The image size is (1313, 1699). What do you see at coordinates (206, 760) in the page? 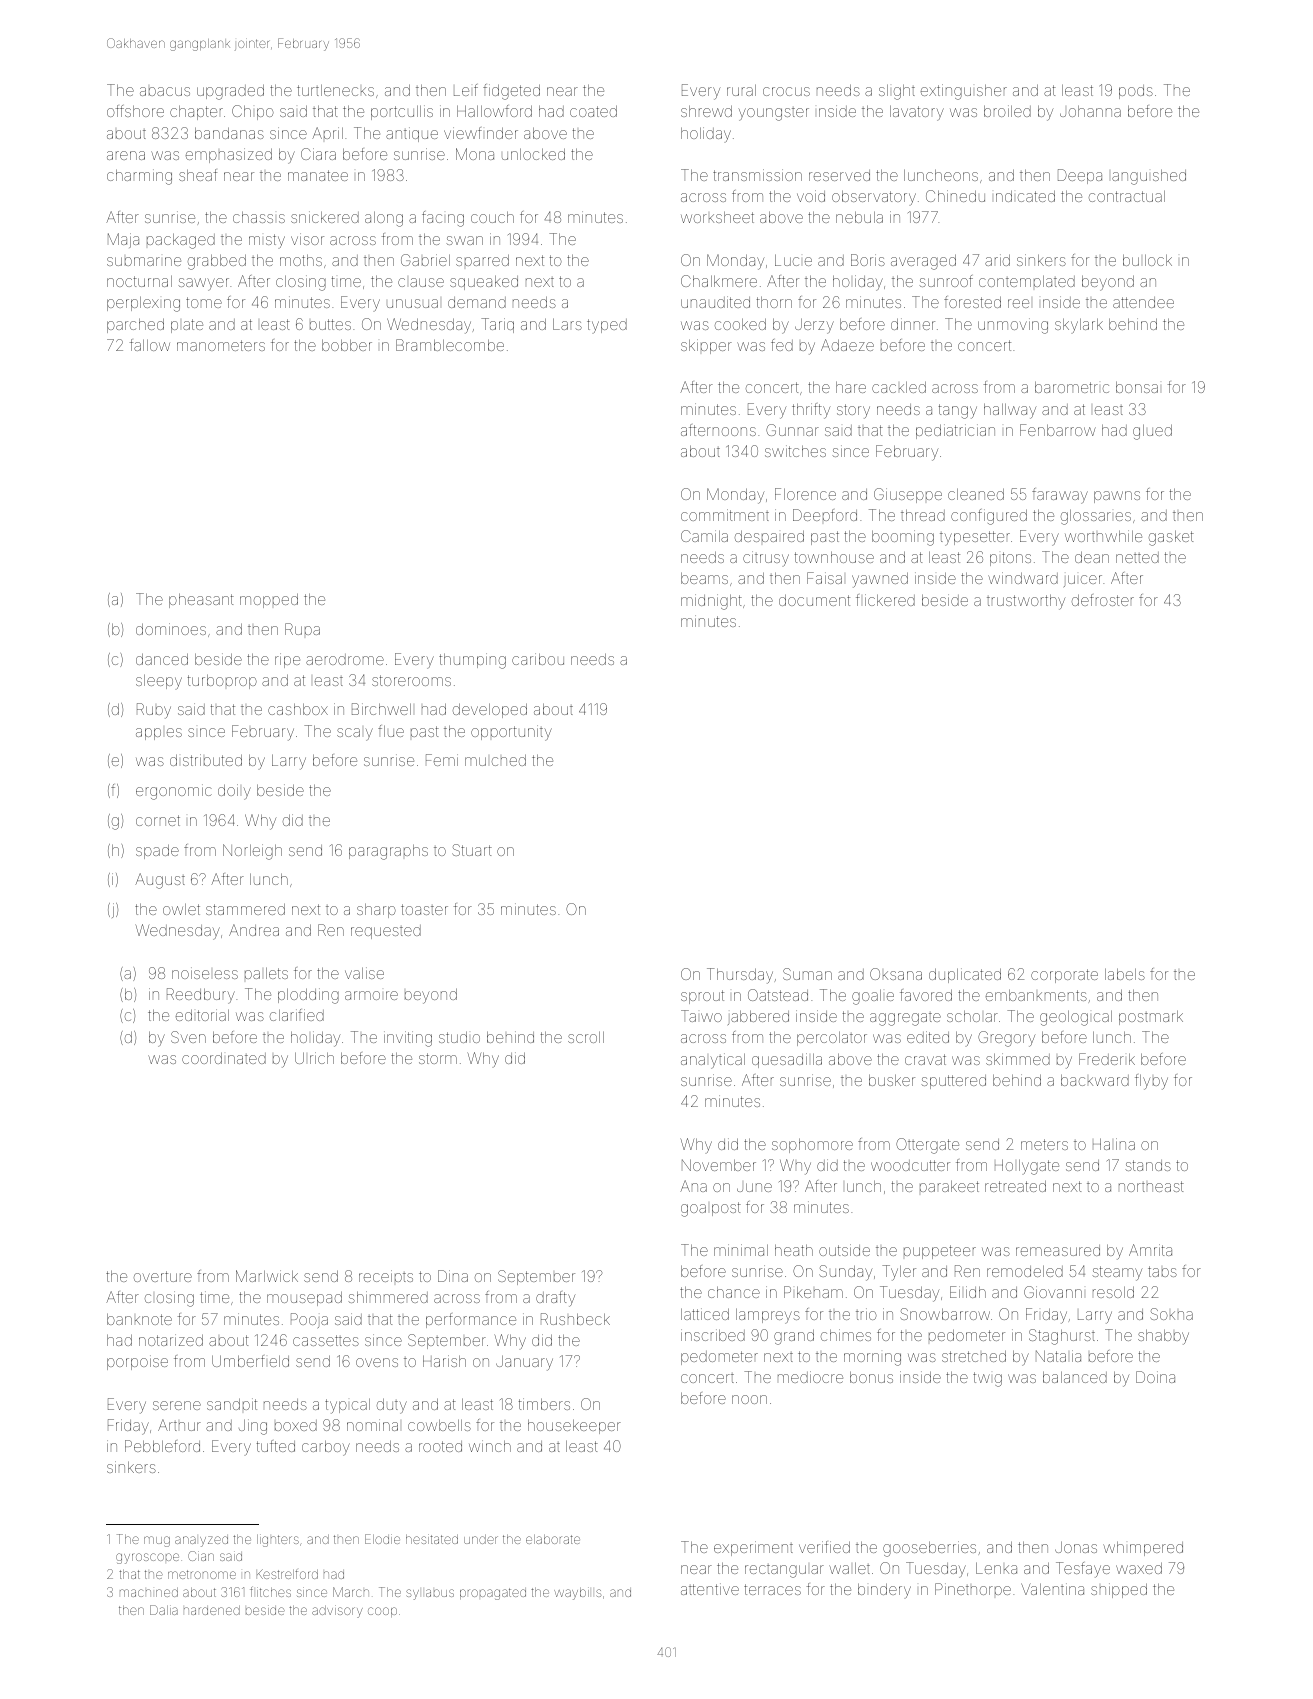
I see `distributed` at bounding box center [206, 760].
